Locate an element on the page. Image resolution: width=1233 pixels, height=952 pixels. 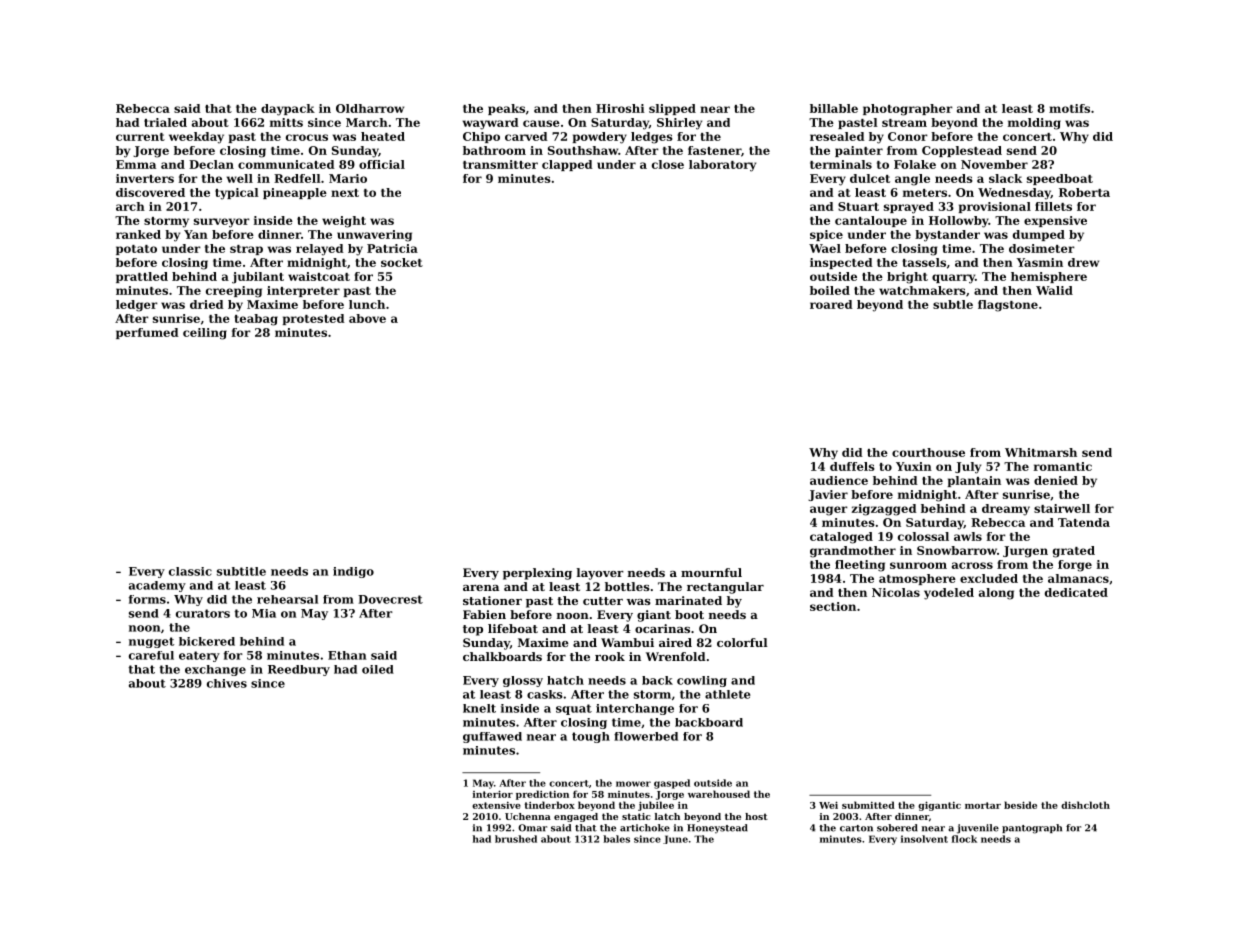
brushed is located at coordinates (516, 839).
